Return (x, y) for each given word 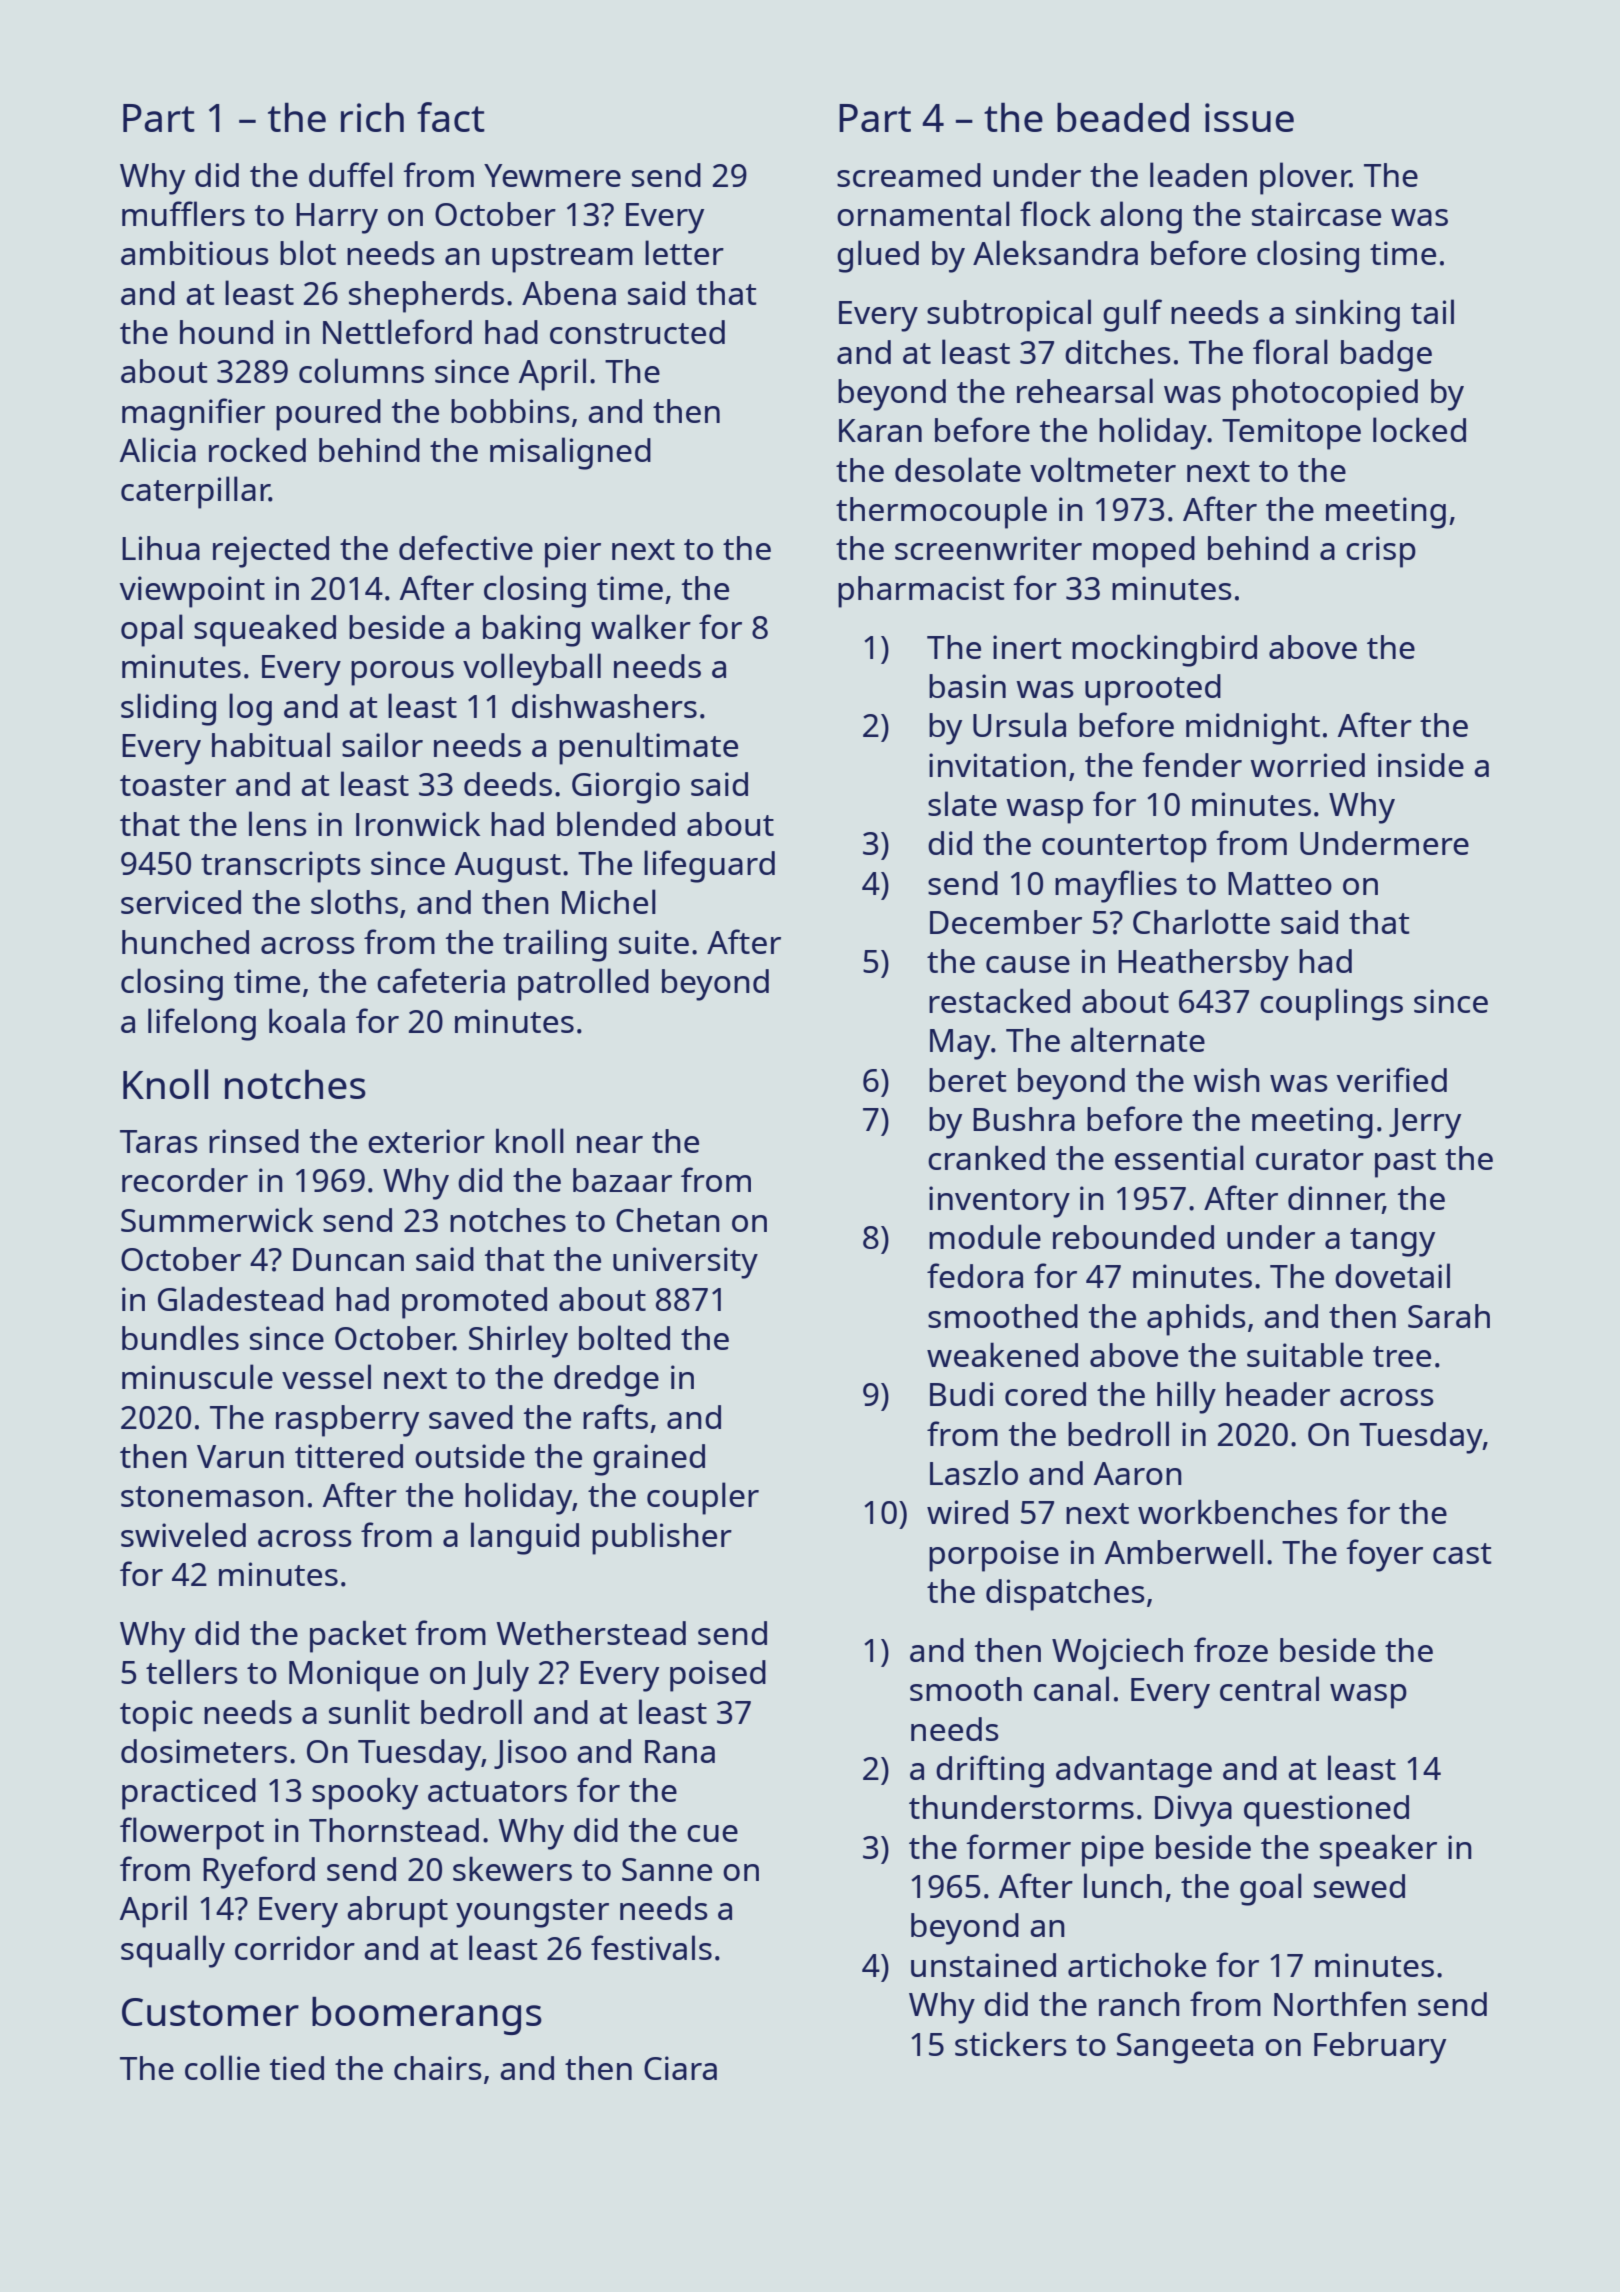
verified (1391, 1079)
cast (1462, 1553)
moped (1144, 552)
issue (1249, 117)
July (501, 1675)
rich (372, 117)
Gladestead (240, 1298)
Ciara (680, 2068)
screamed (909, 175)
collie (222, 2067)
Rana (680, 1751)
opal (152, 630)
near (610, 1144)
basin (967, 686)
